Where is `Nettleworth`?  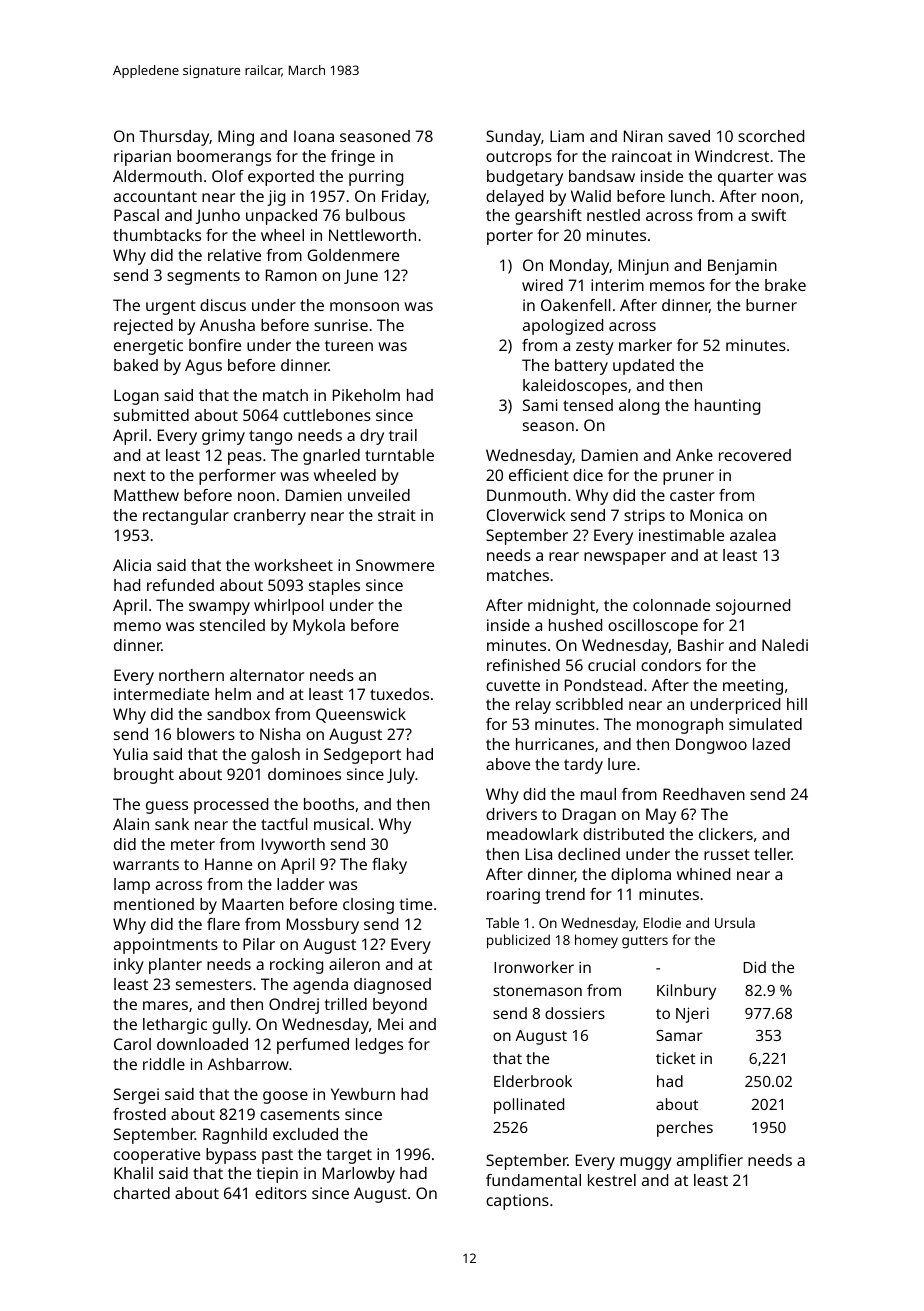
Nettleworth is located at coordinates (372, 235).
